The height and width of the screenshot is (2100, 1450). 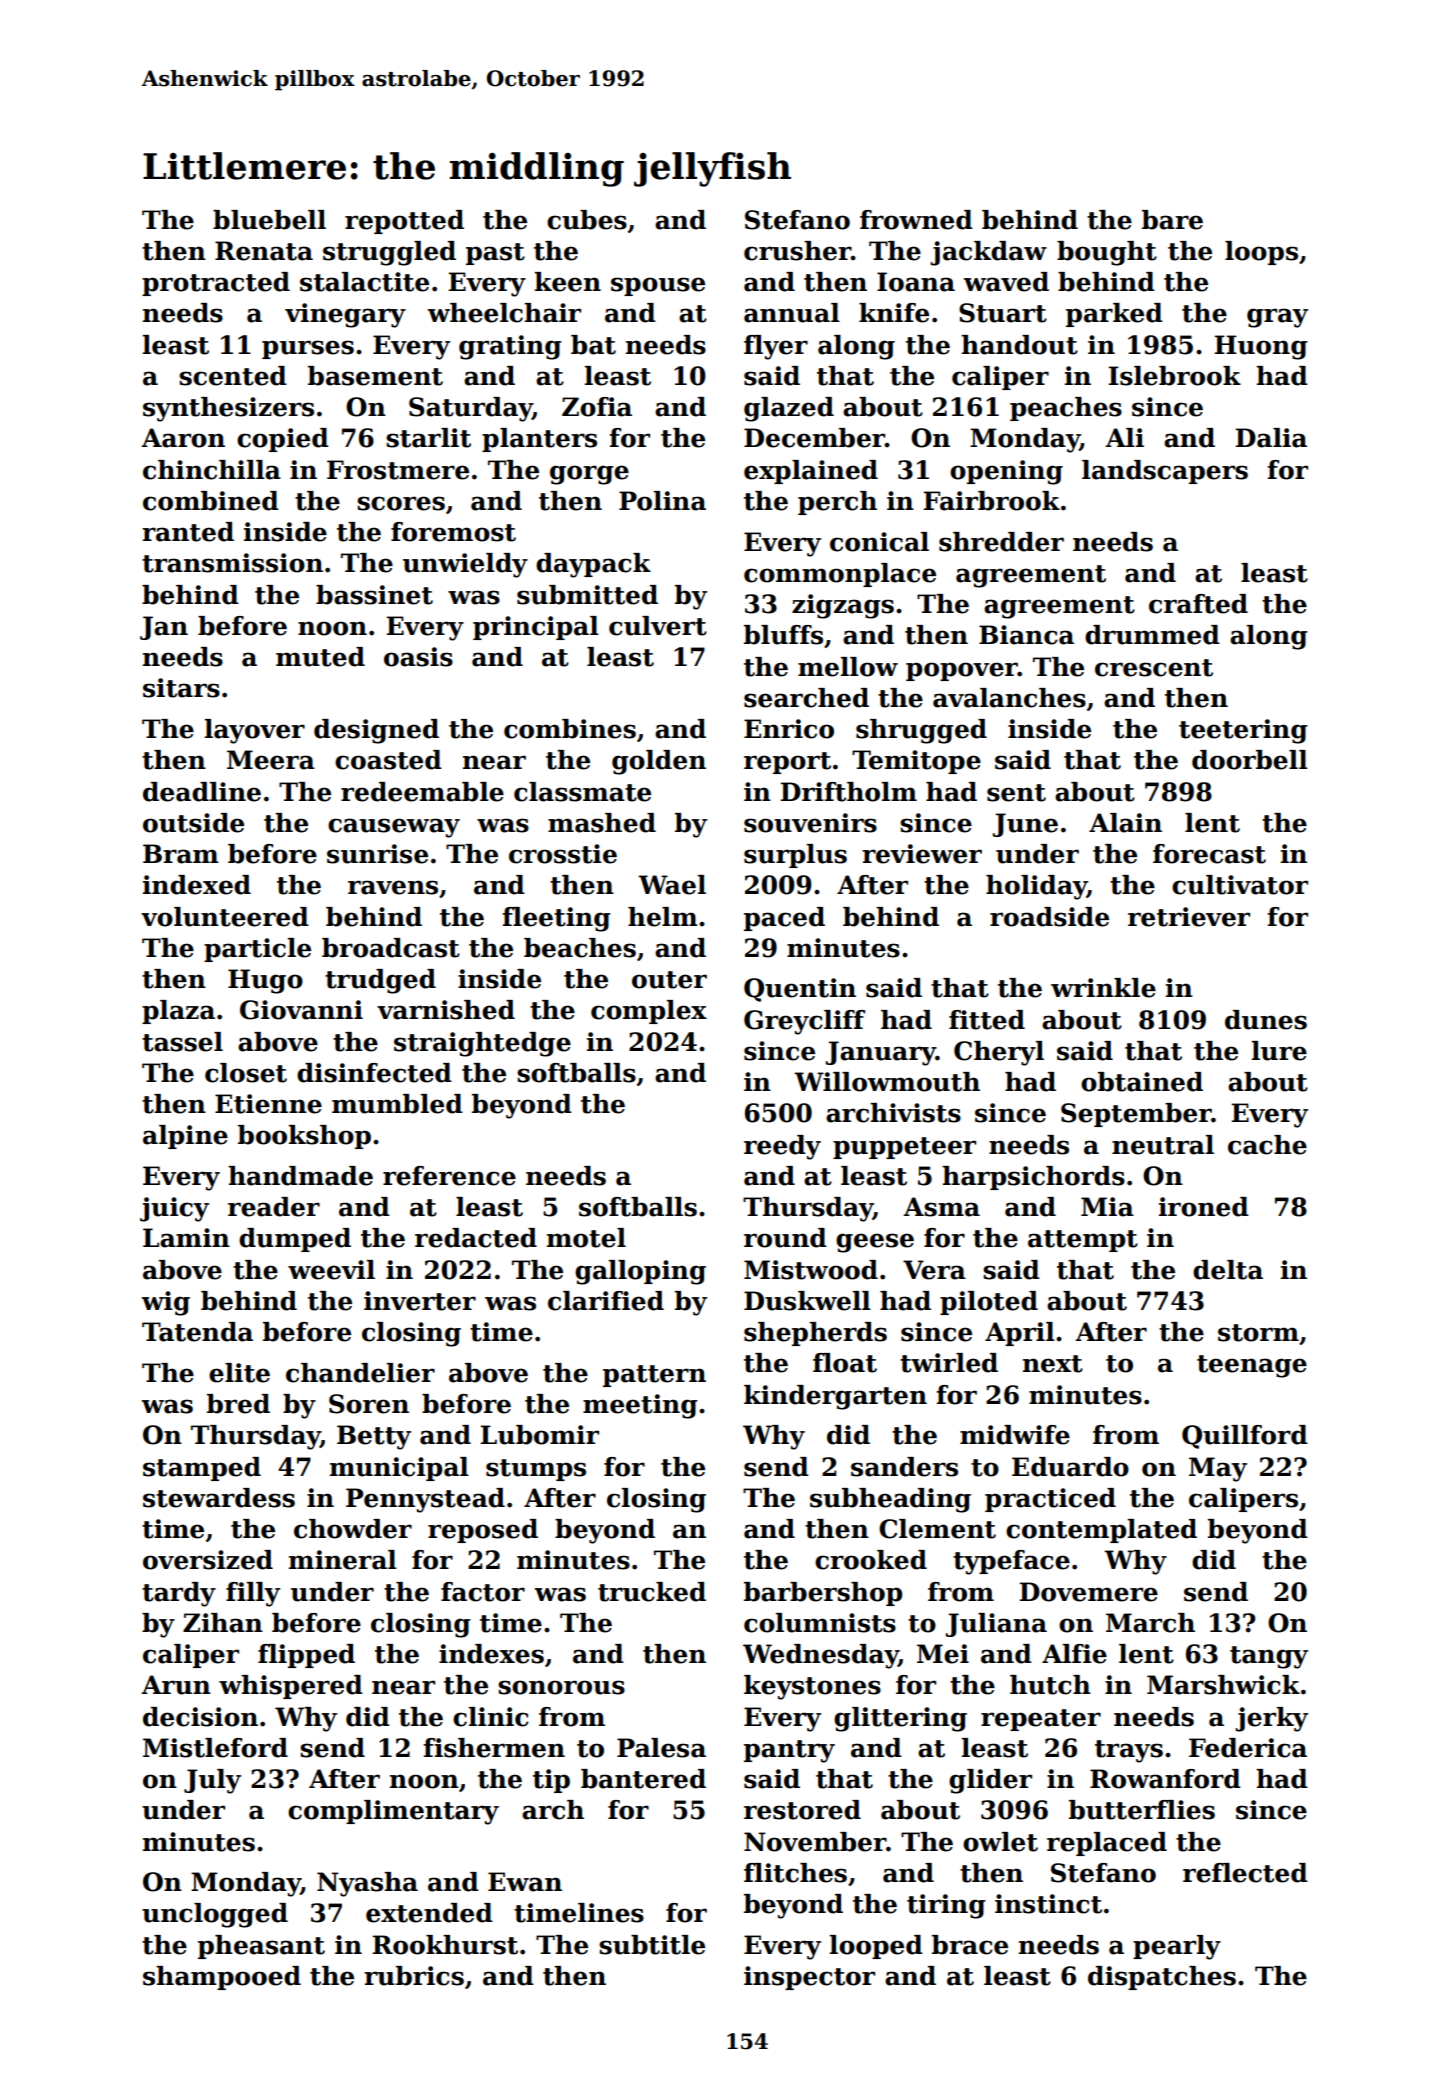 What do you see at coordinates (215, 1915) in the screenshot?
I see `unclogged` at bounding box center [215, 1915].
